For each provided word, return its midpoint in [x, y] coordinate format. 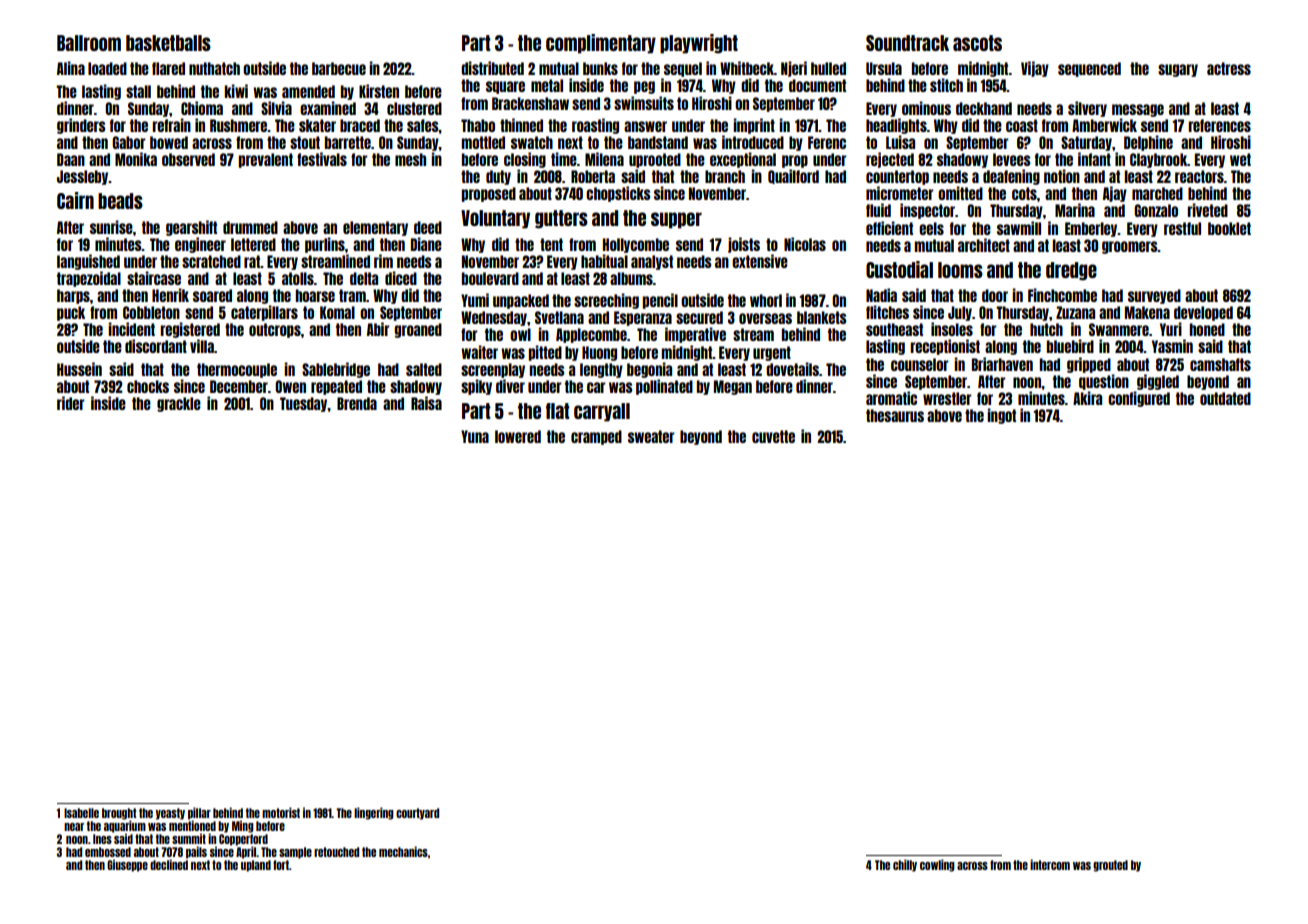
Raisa [426, 403]
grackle [179, 404]
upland [256, 866]
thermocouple [237, 370]
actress [1229, 68]
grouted [1110, 866]
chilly [905, 865]
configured [1139, 399]
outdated [1225, 398]
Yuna [475, 436]
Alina [71, 68]
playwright [699, 44]
